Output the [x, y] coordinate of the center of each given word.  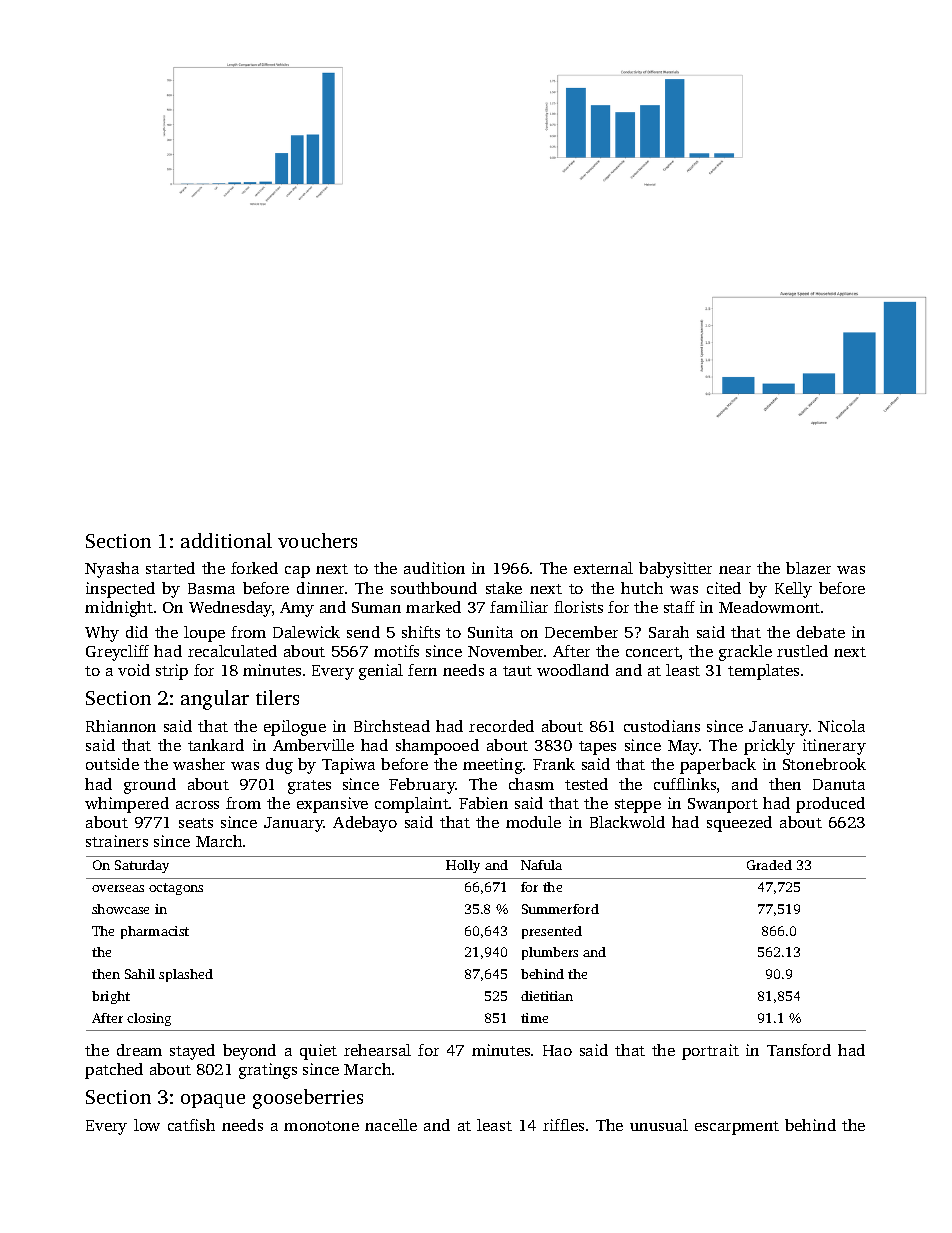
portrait [710, 1052]
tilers [277, 697]
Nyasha [112, 570]
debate [821, 632]
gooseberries [308, 1099]
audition [434, 568]
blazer [808, 568]
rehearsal [377, 1050]
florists [578, 607]
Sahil [140, 974]
